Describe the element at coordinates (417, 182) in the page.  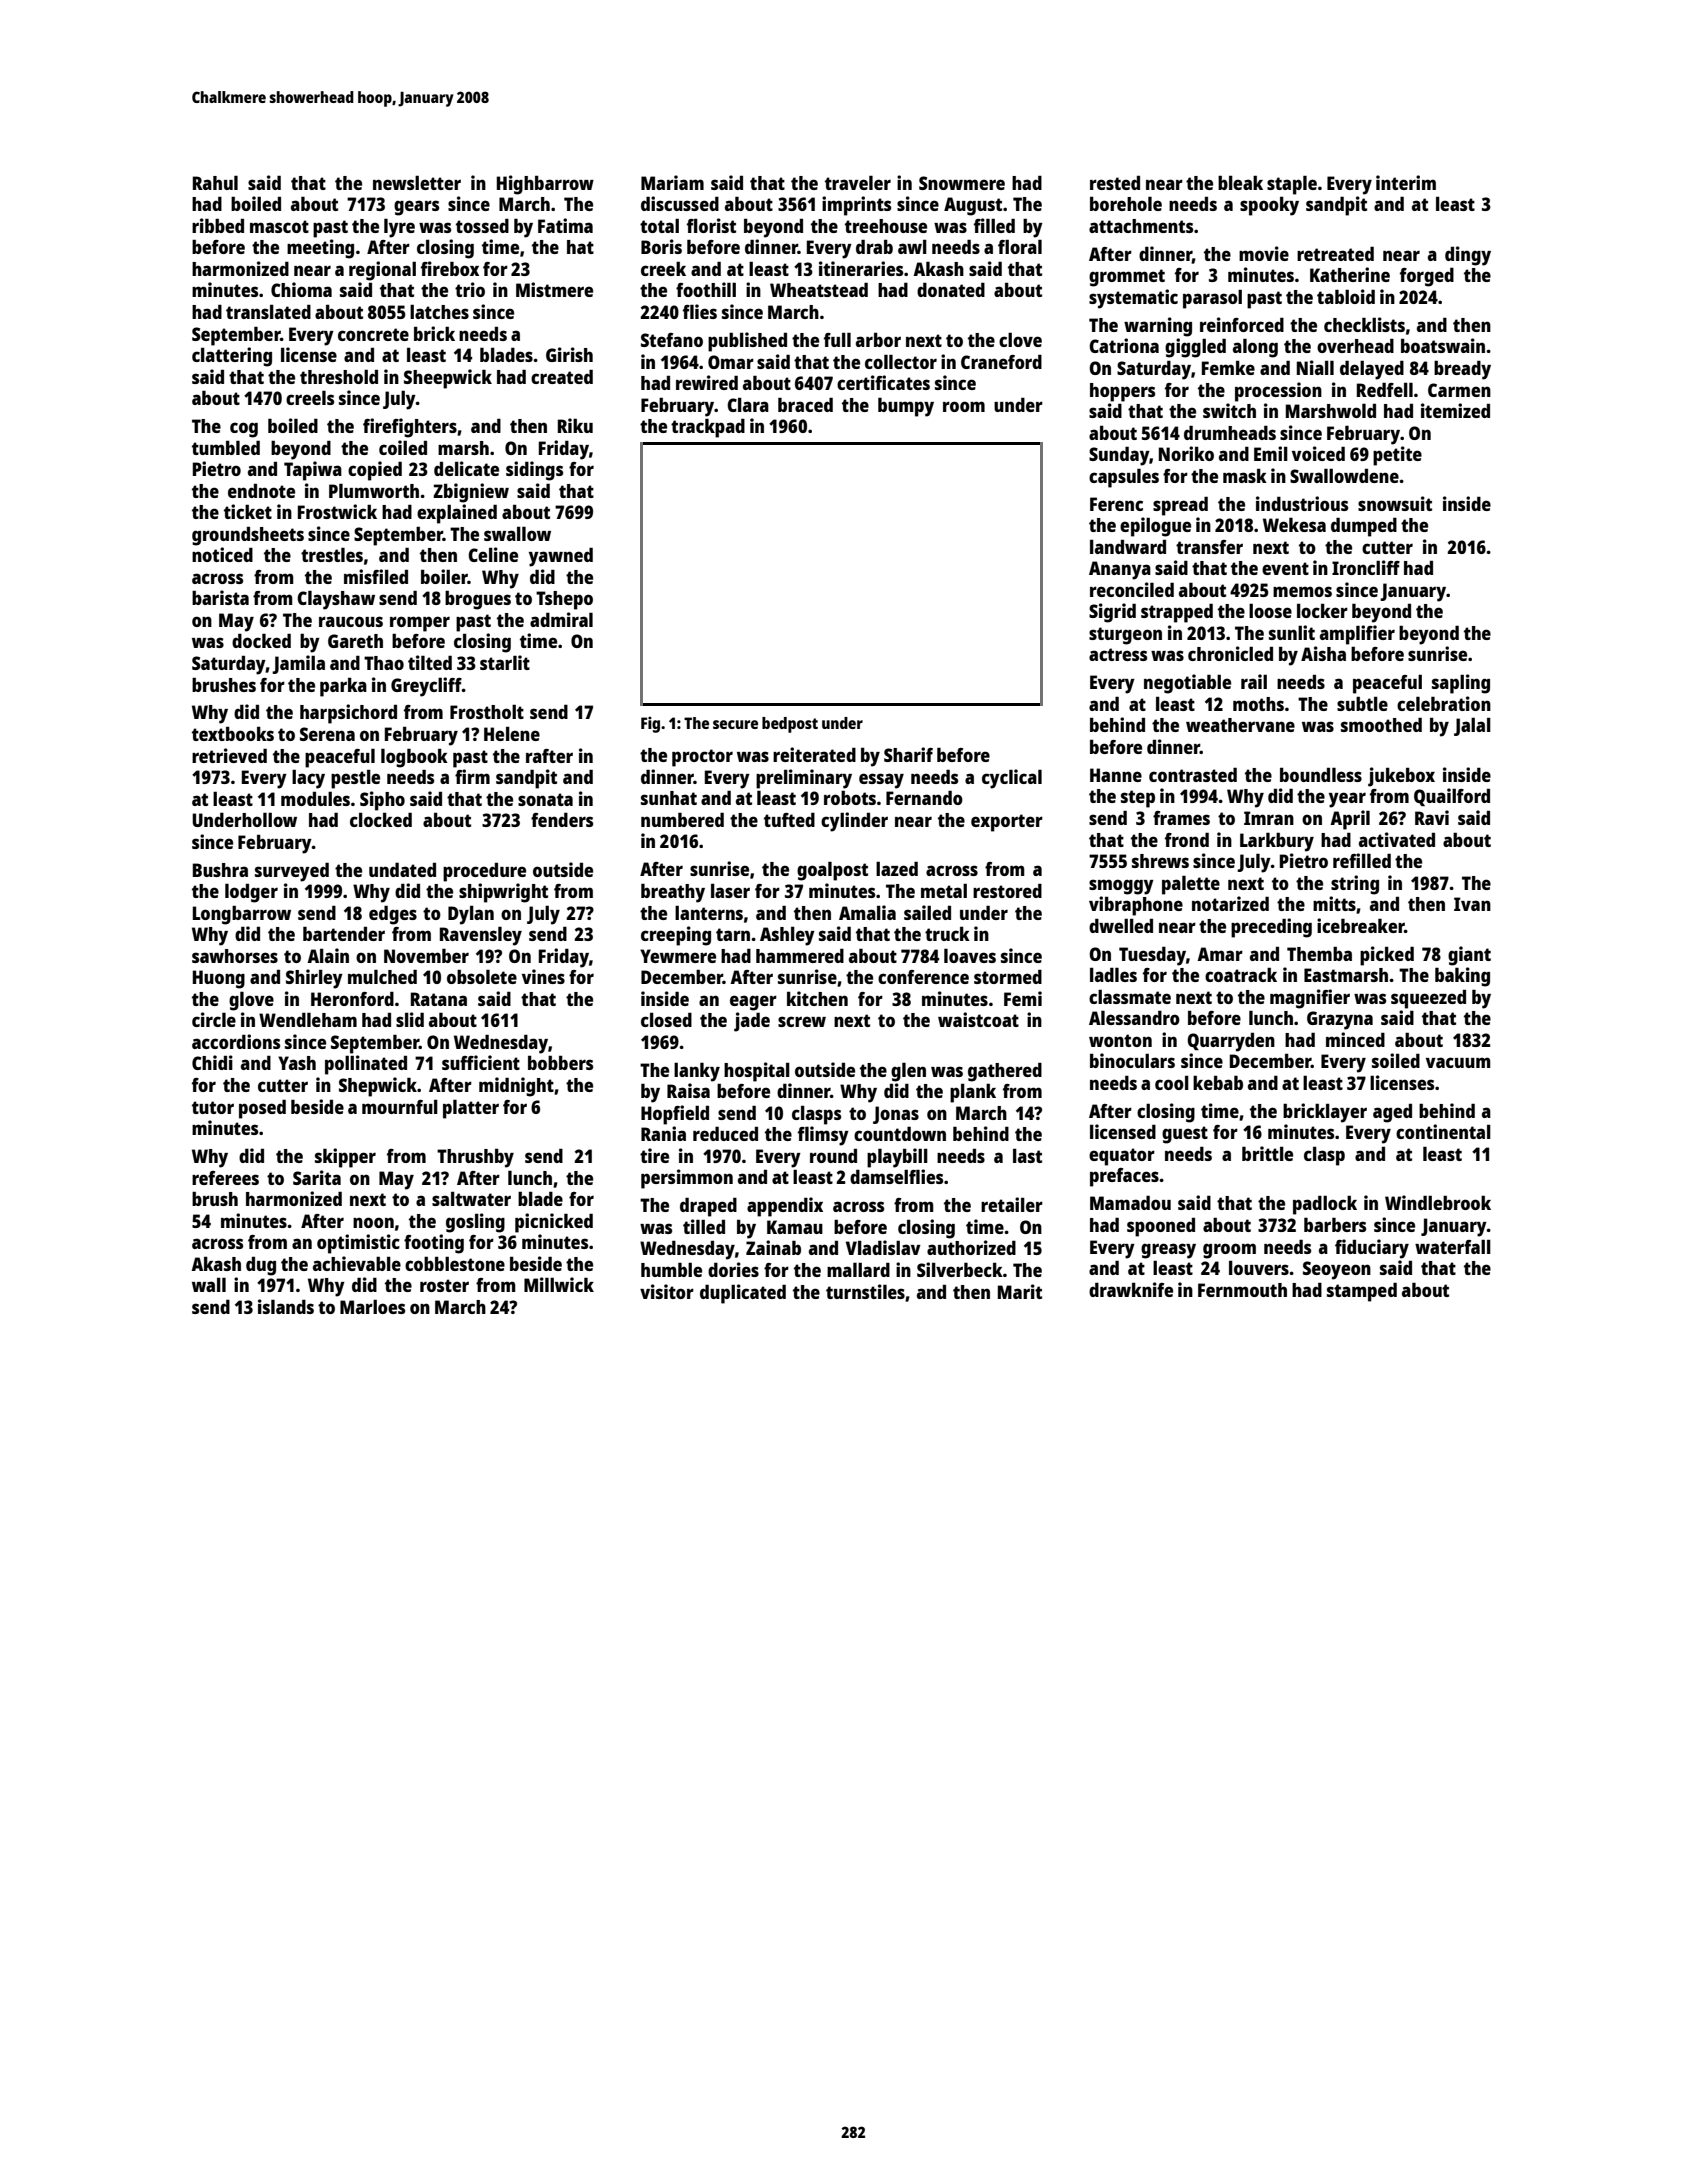
I see `newsletter` at that location.
